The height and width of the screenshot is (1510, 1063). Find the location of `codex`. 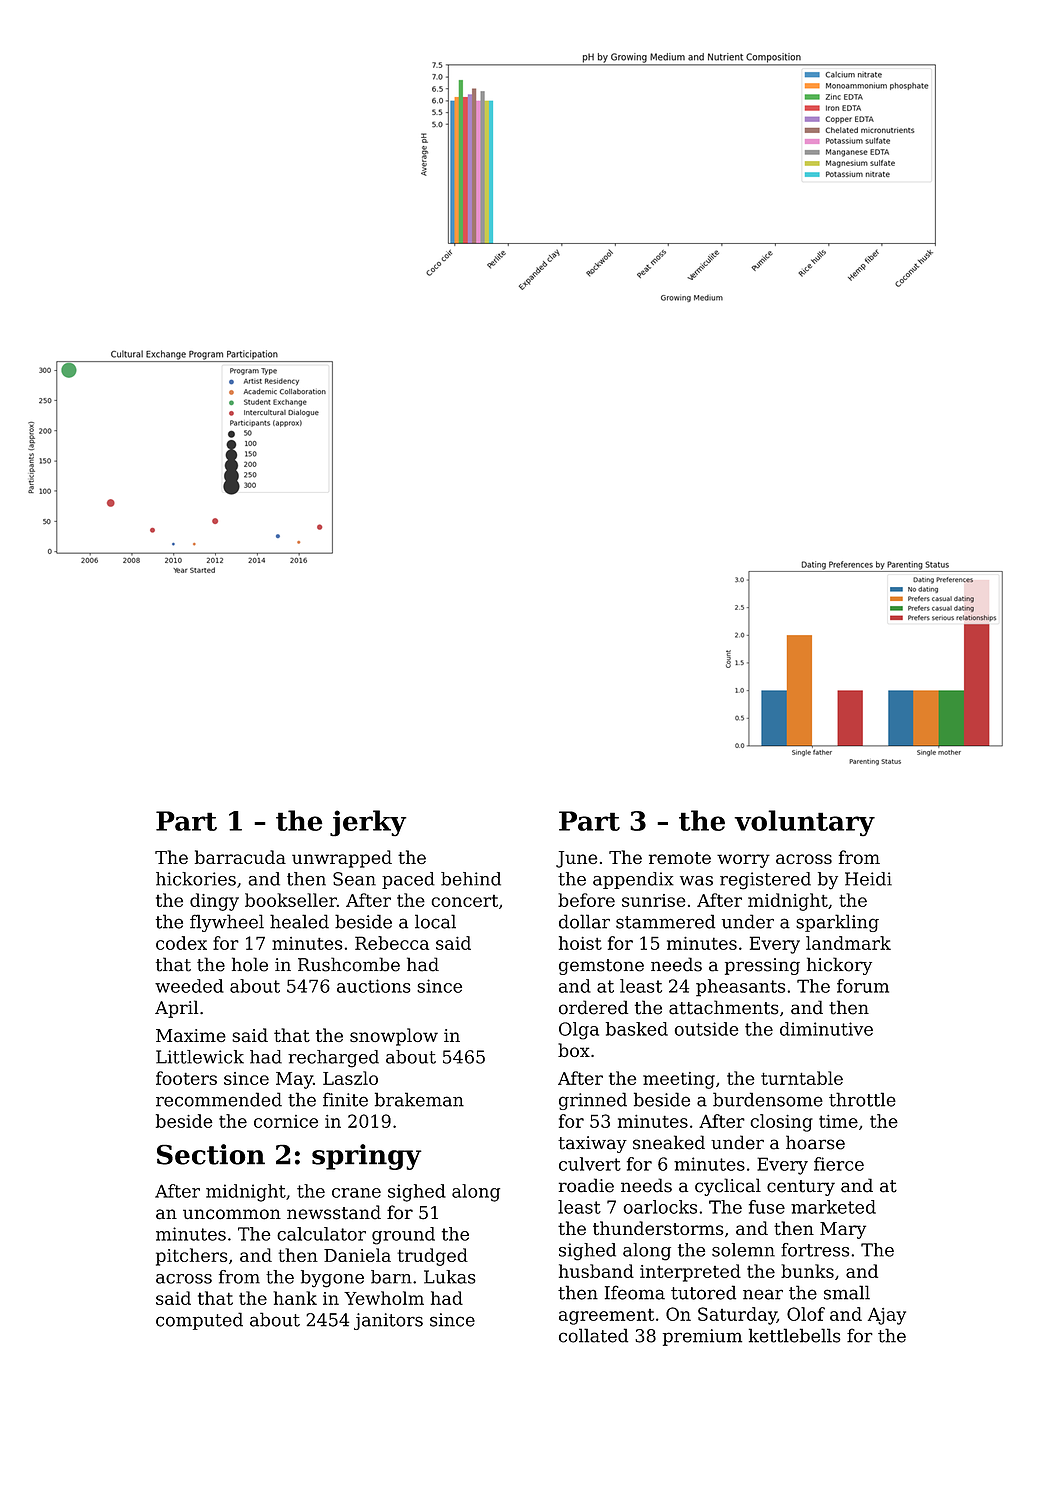

codex is located at coordinates (181, 943).
